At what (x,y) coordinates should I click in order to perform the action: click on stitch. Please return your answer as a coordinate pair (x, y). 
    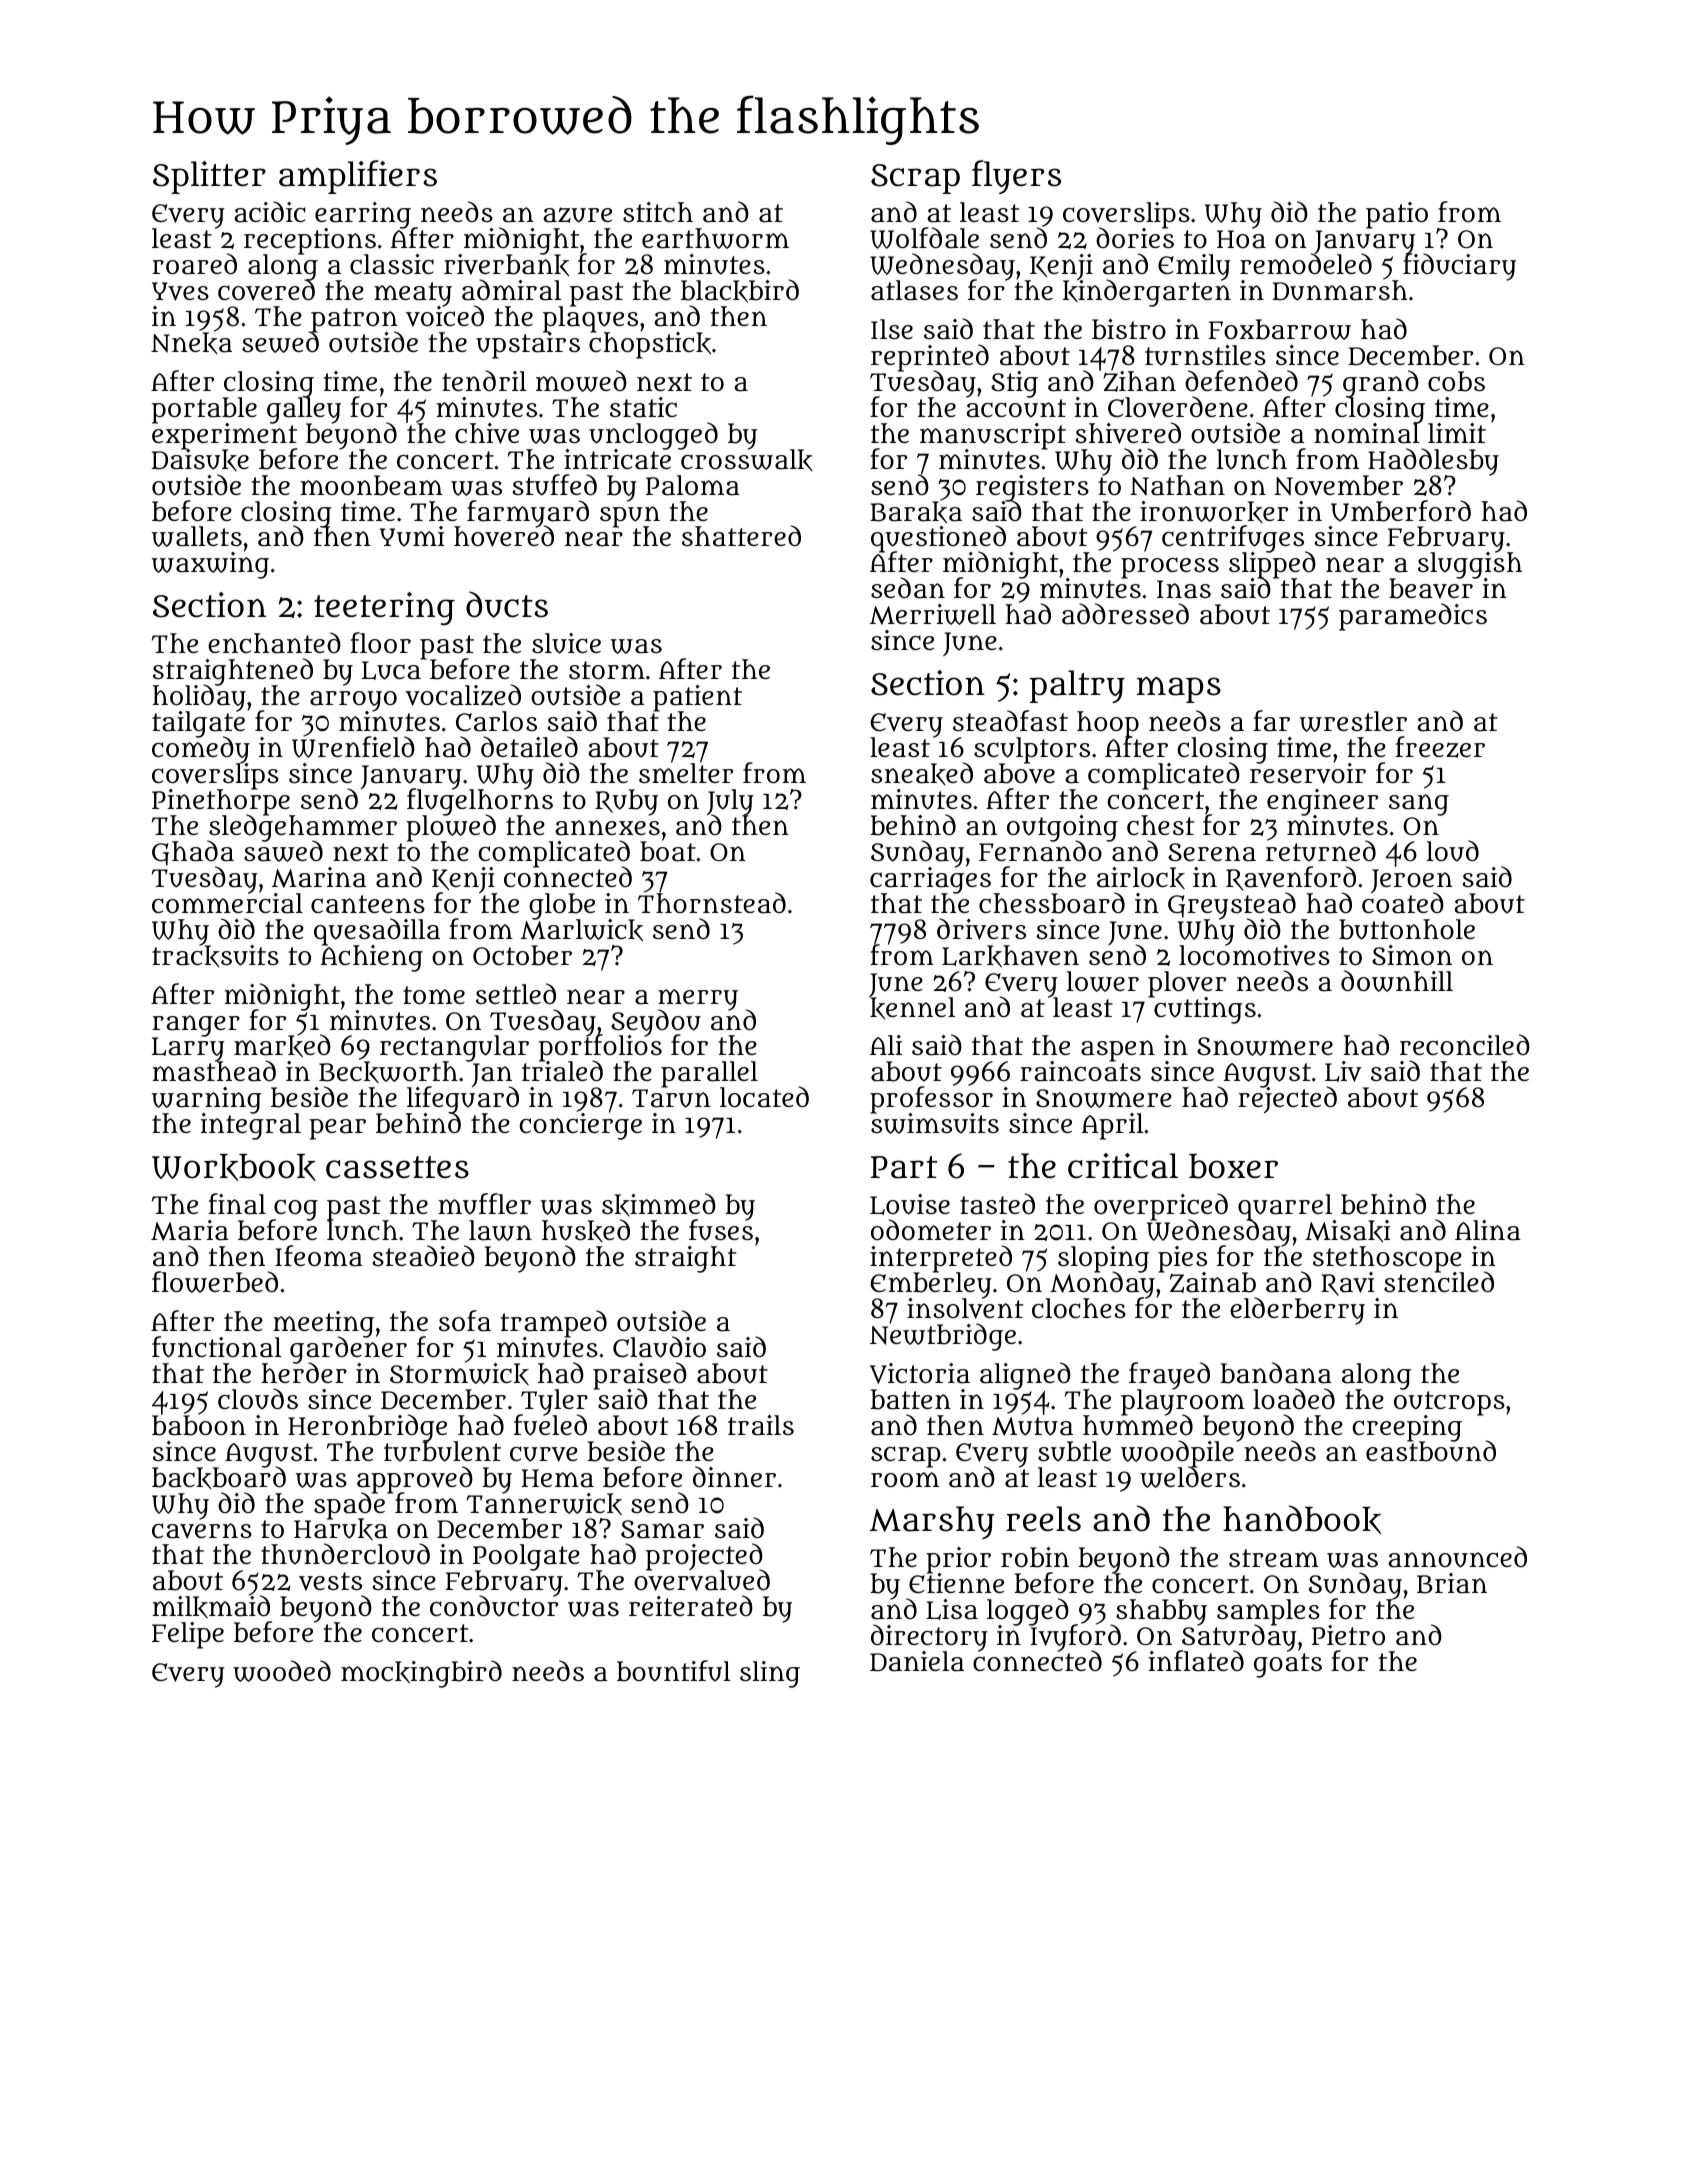
    Looking at the image, I should click on (658, 212).
